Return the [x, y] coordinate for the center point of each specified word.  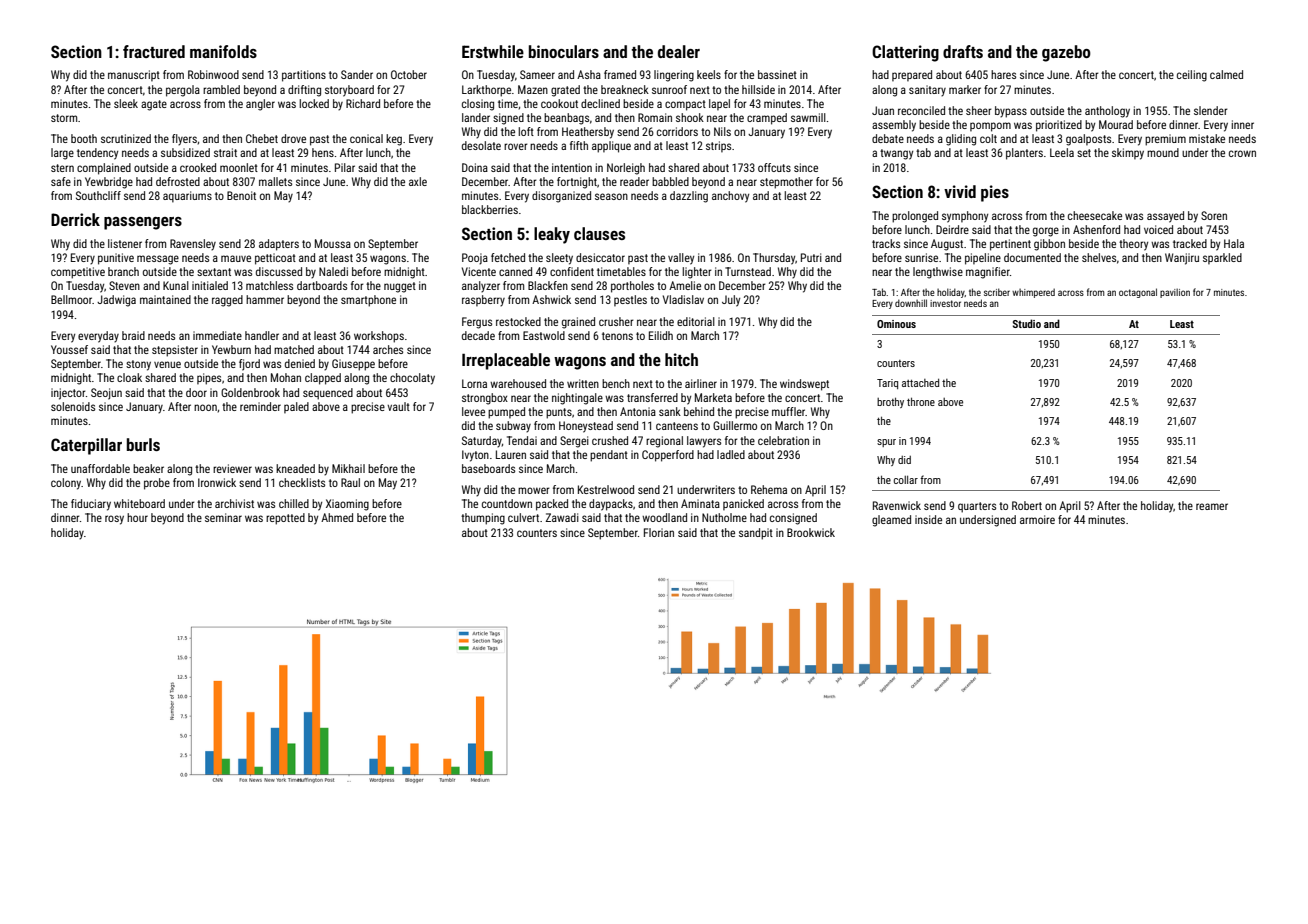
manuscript [134, 75]
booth [84, 138]
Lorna [474, 383]
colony [66, 484]
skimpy [1128, 154]
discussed [279, 271]
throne [921, 401]
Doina [475, 167]
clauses [599, 233]
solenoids [73, 406]
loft [526, 131]
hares [1003, 74]
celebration [783, 440]
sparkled [1222, 258]
